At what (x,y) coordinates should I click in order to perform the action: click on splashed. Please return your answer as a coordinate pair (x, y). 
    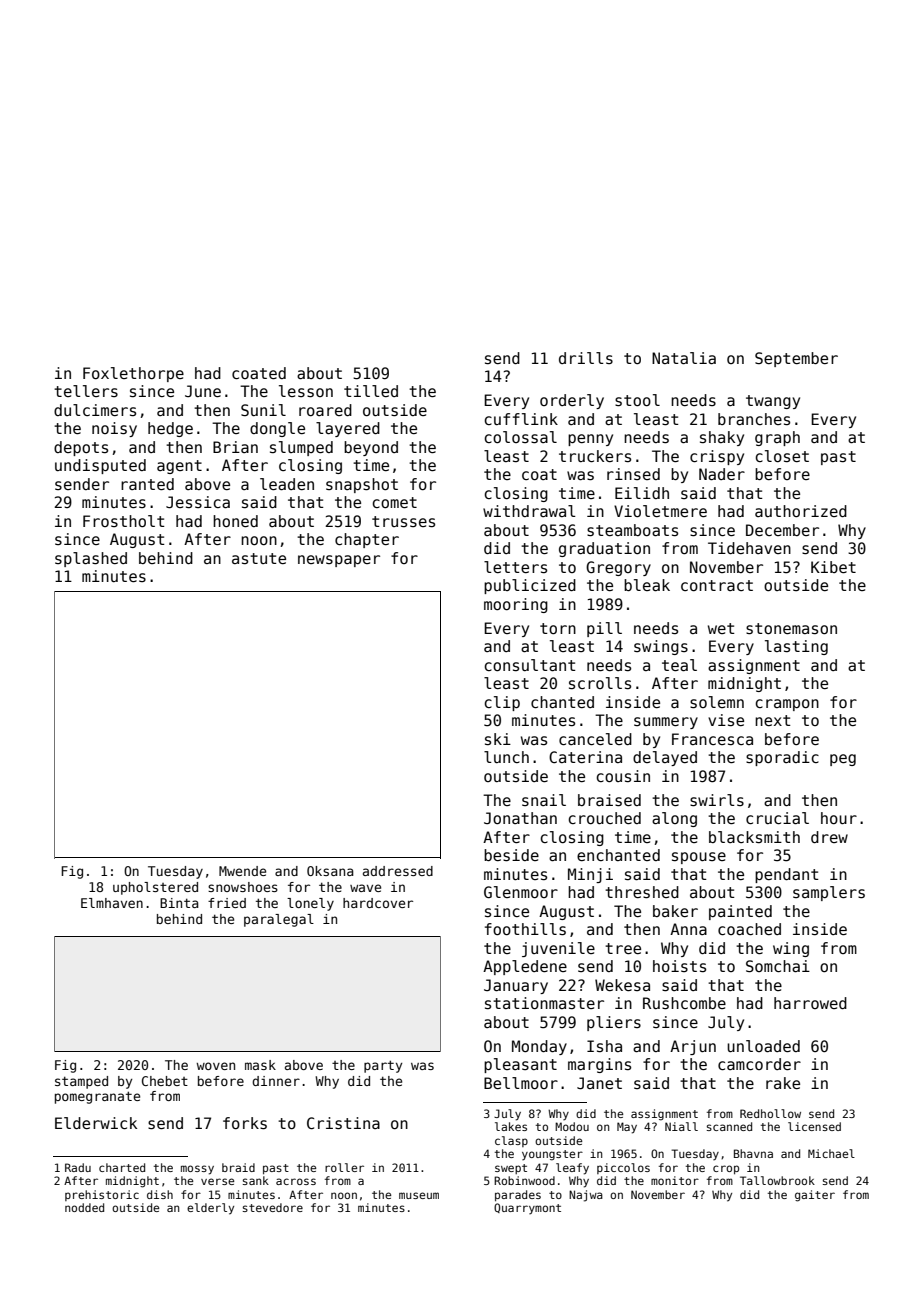
    Looking at the image, I should click on (91, 559).
